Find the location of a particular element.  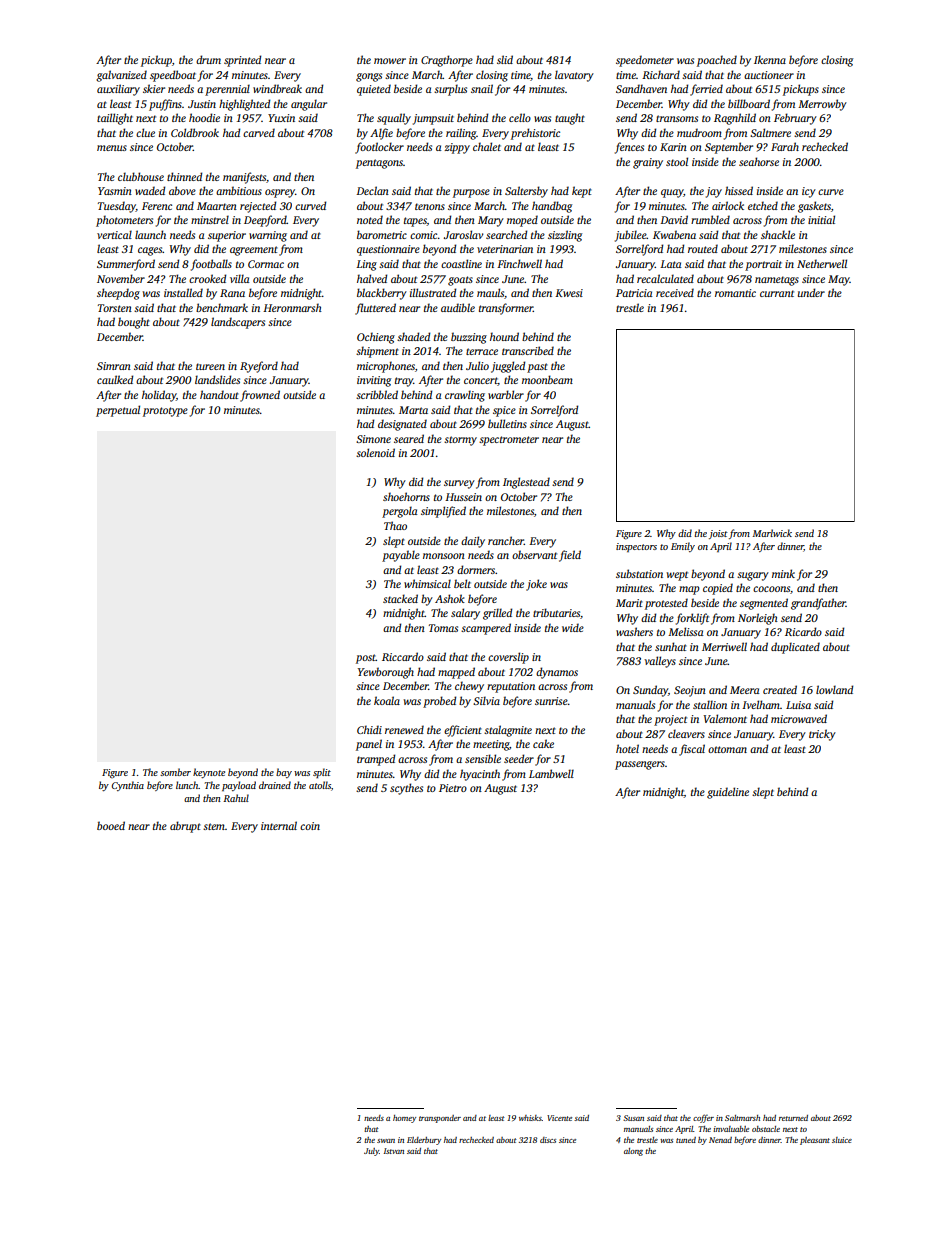

prototype is located at coordinates (165, 412).
